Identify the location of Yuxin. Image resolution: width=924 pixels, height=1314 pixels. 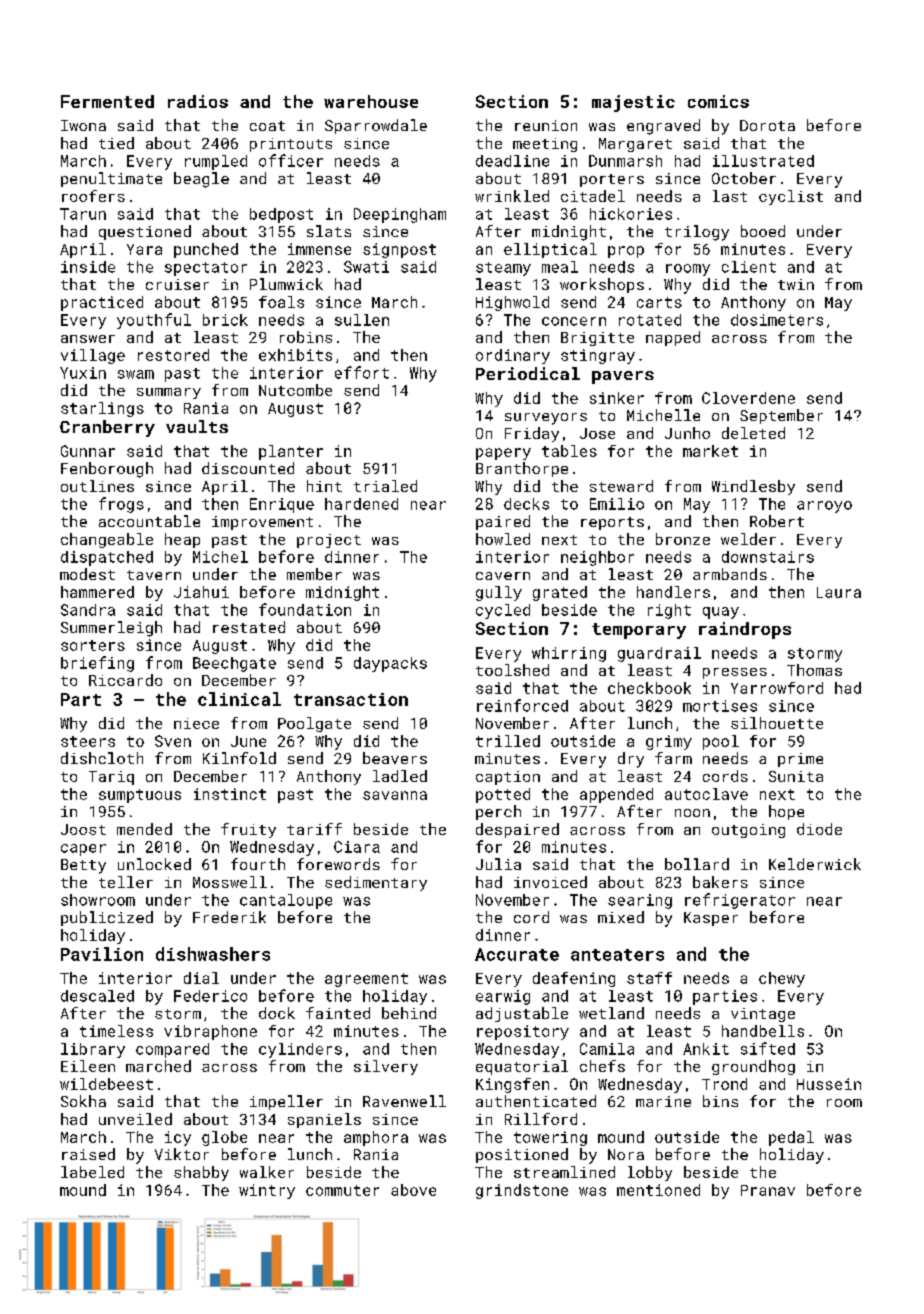
(83, 373).
